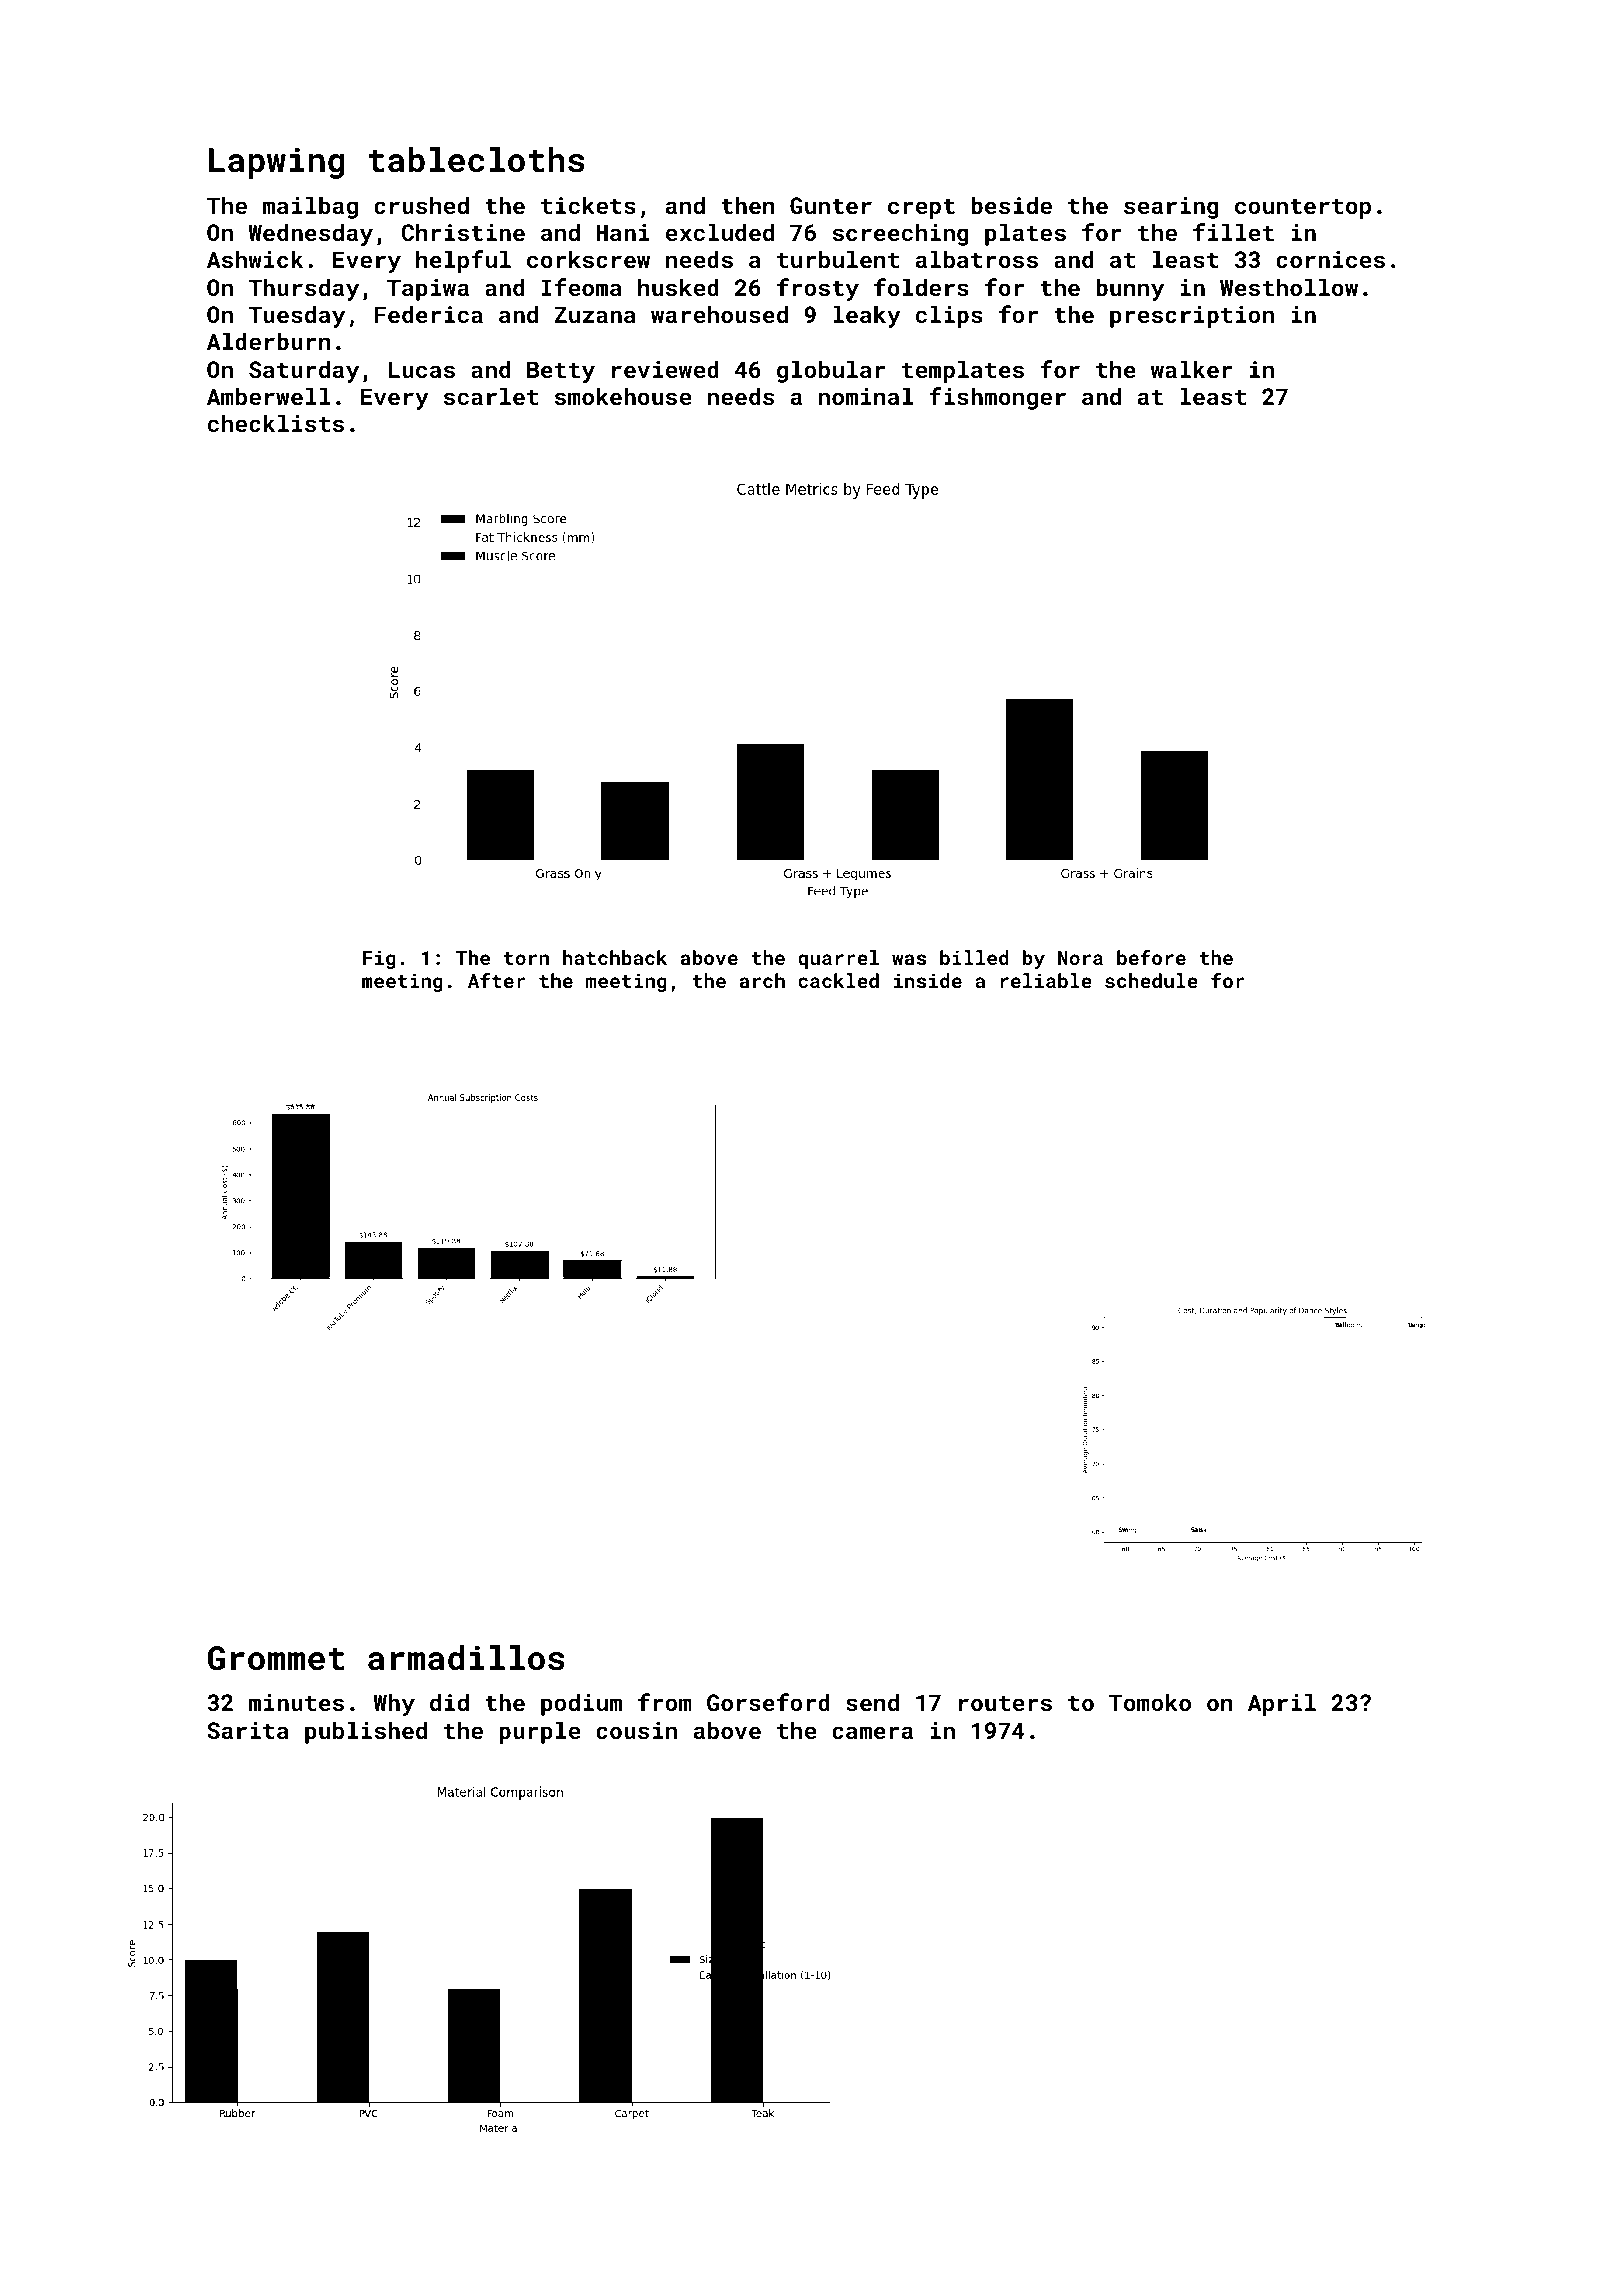 This screenshot has width=1620, height=2292. I want to click on armadillos, so click(466, 1658).
